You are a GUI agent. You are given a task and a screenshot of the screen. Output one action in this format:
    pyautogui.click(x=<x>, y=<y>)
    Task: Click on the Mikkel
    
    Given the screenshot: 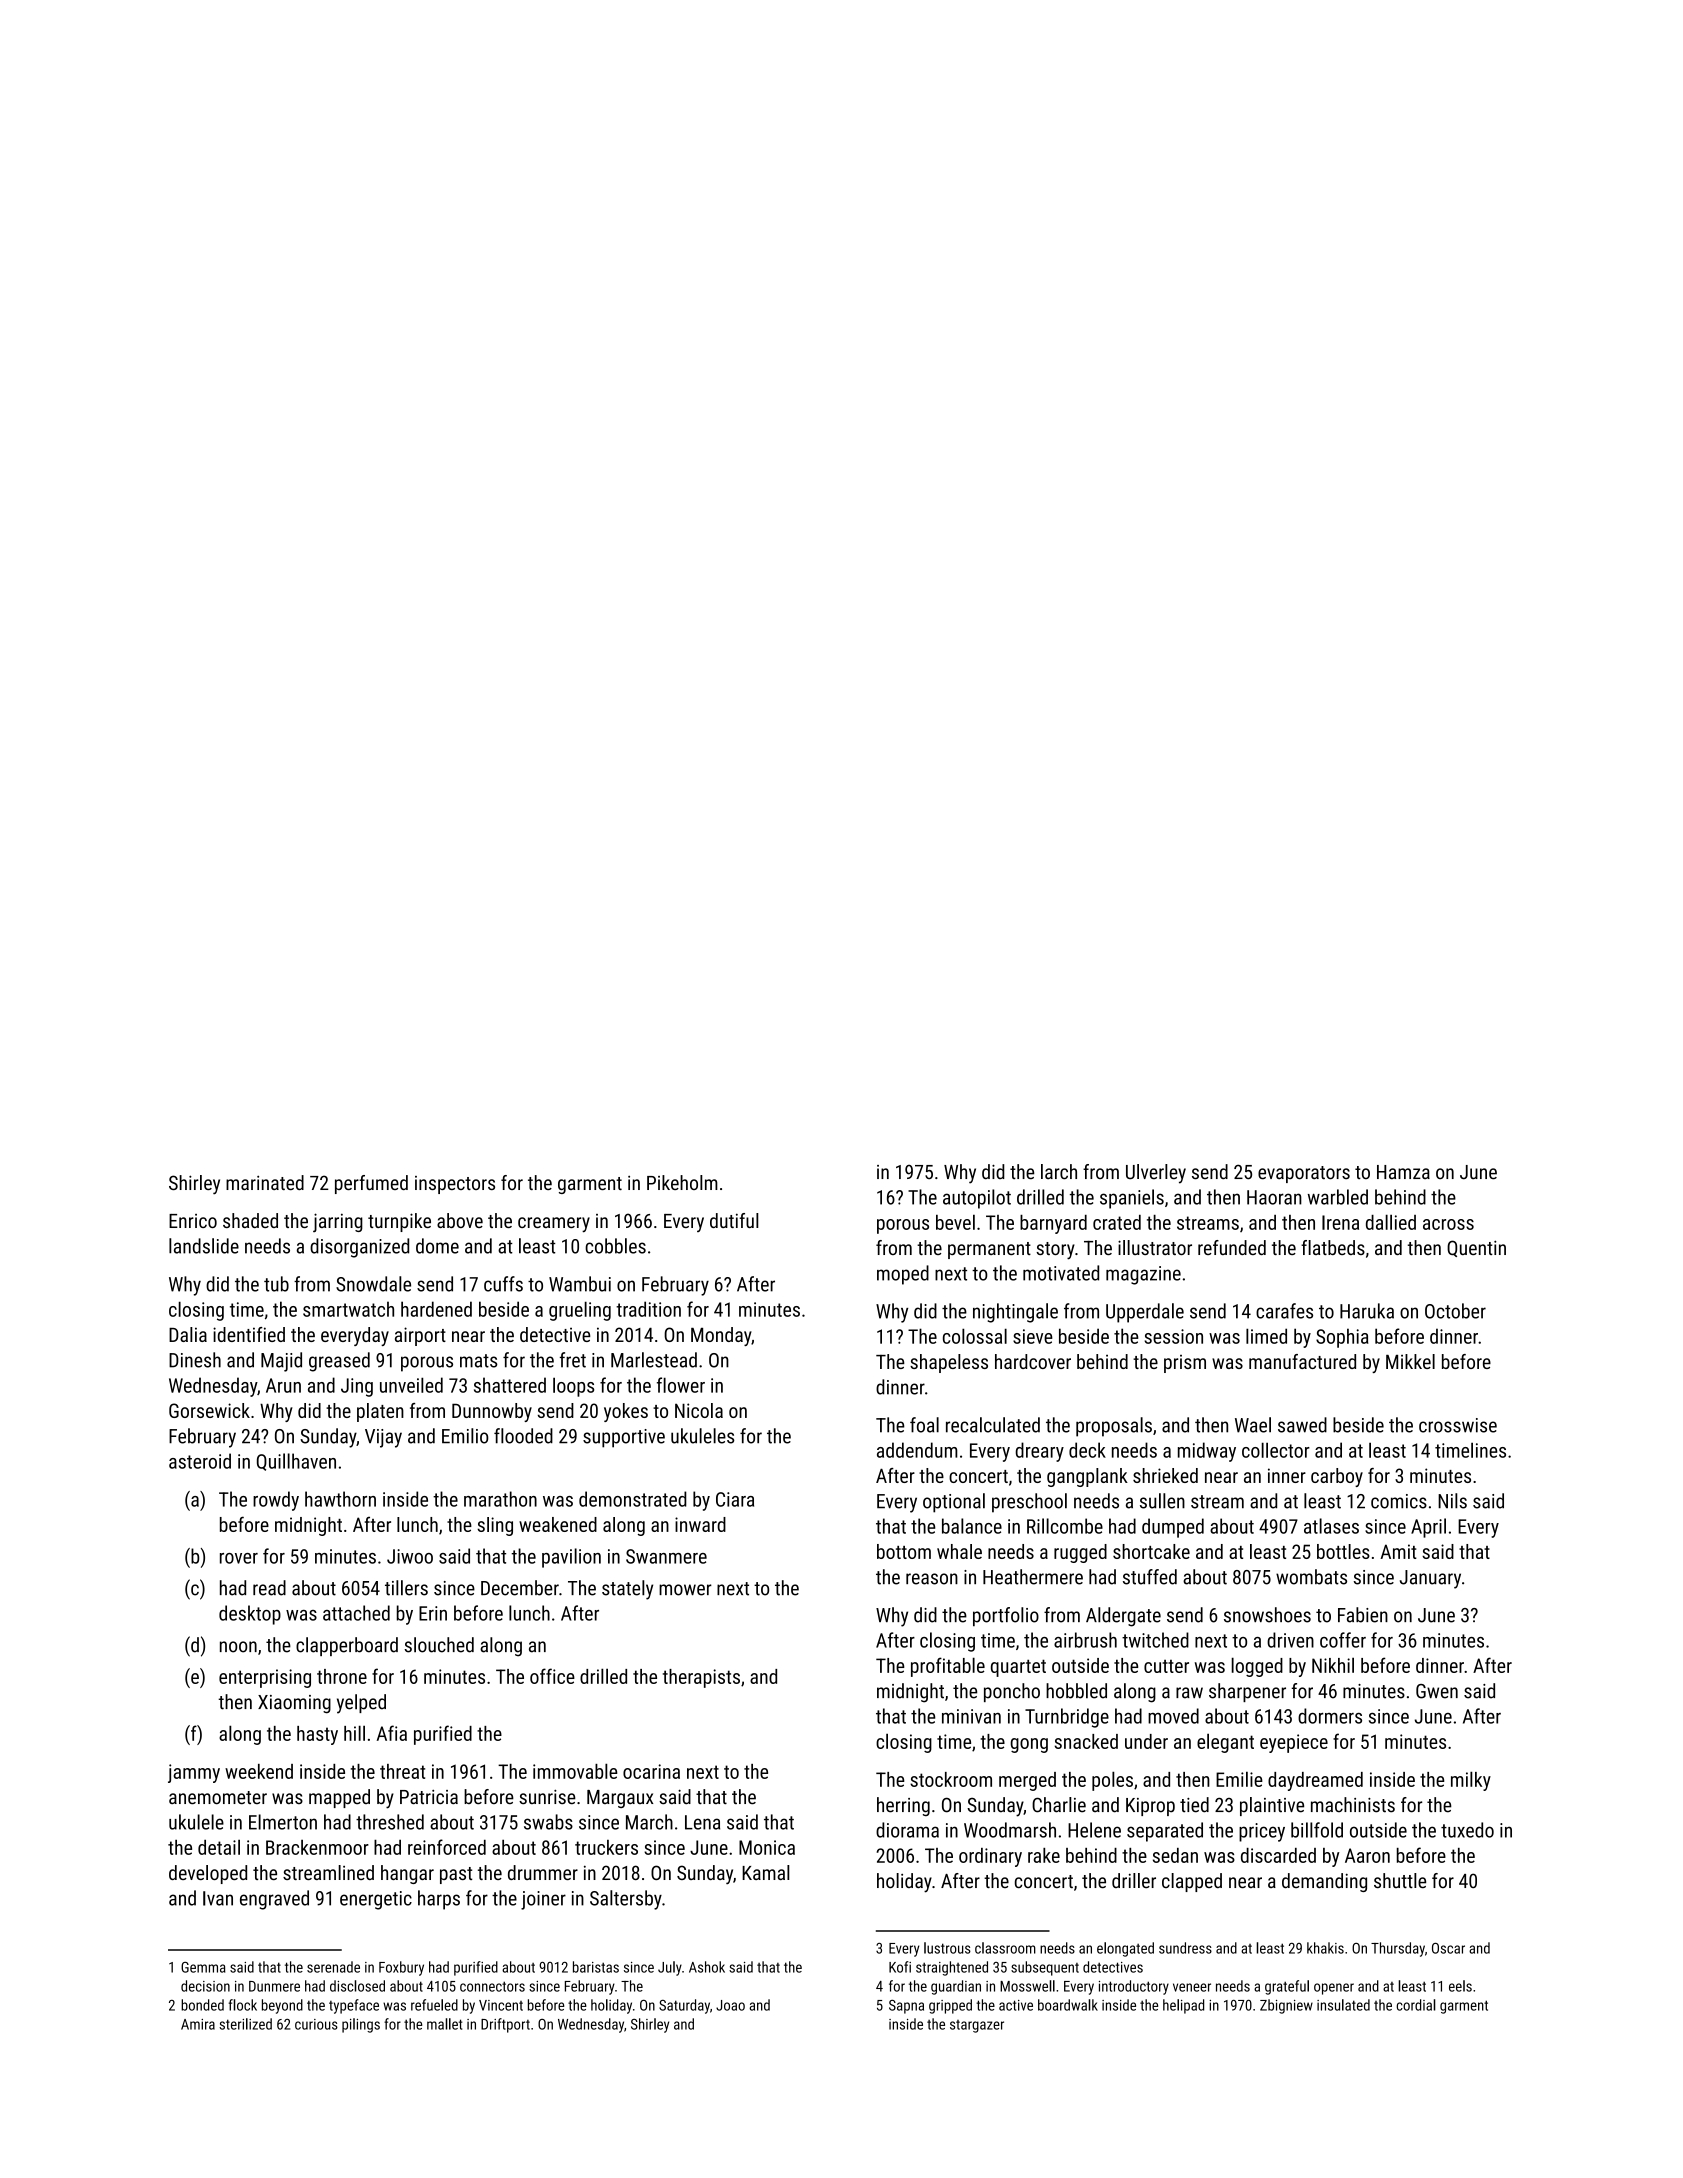 What is the action you would take?
    pyautogui.click(x=1410, y=1361)
